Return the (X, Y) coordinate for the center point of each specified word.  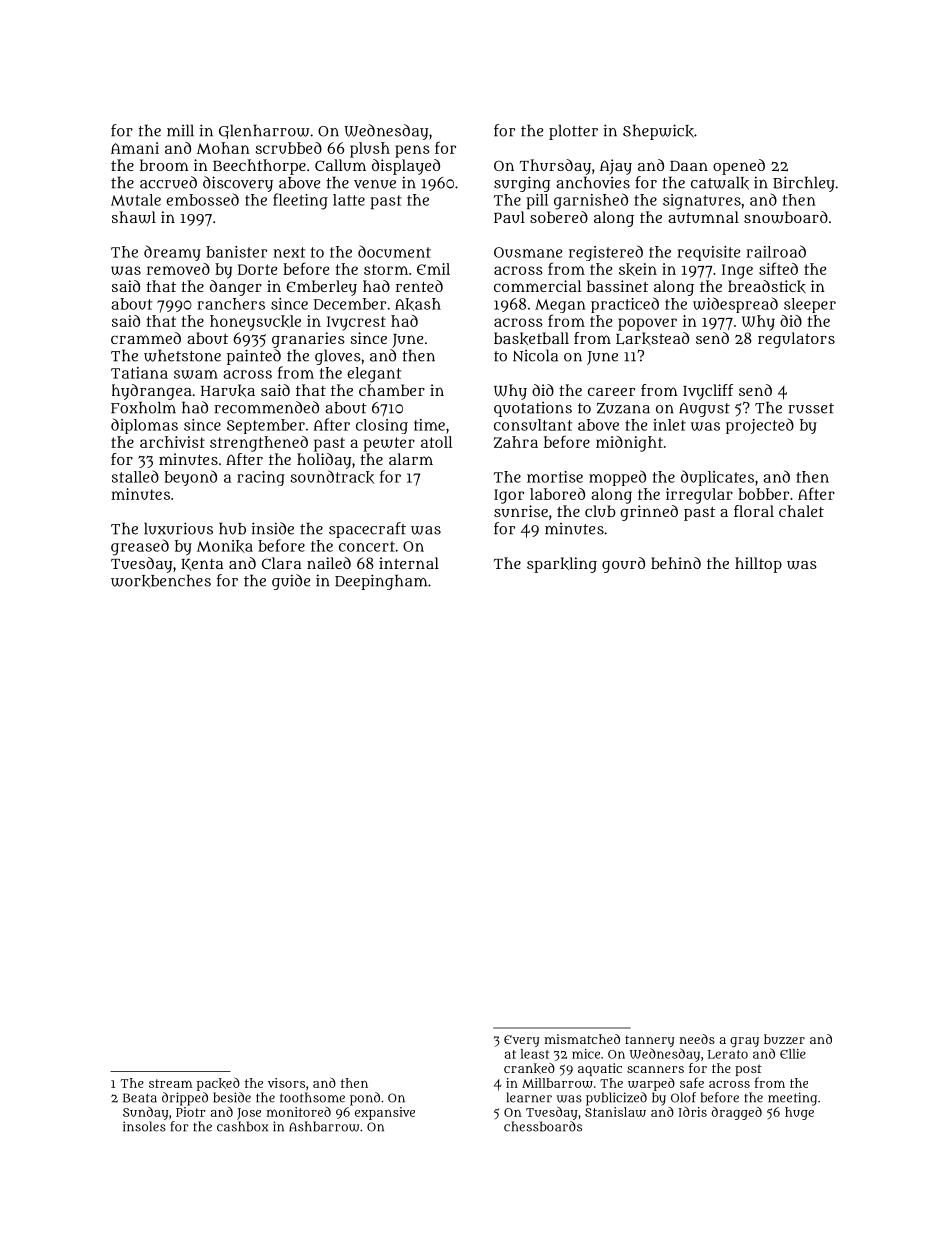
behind (676, 563)
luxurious (178, 528)
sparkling (562, 565)
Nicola (535, 355)
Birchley (804, 184)
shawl (134, 217)
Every (522, 1041)
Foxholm (143, 407)
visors (286, 1083)
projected (760, 426)
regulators (796, 340)
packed (218, 1084)
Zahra (516, 442)
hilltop (758, 565)
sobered (559, 217)
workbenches (161, 580)
